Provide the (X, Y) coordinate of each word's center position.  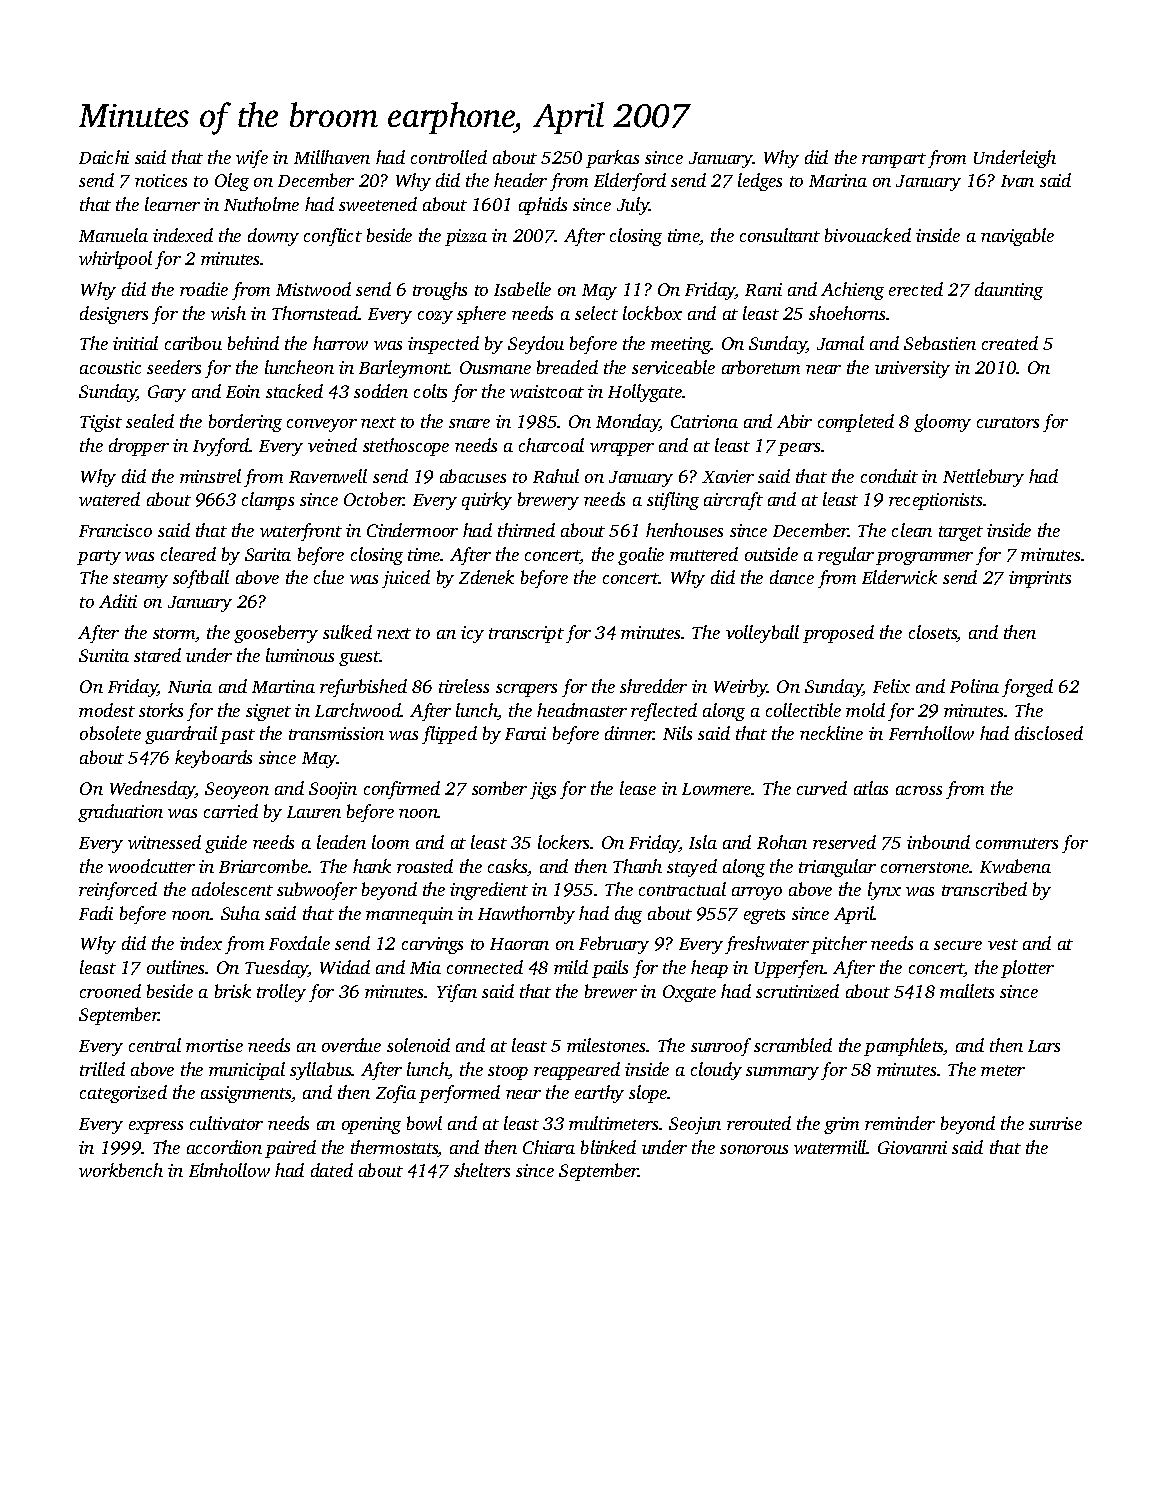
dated (332, 1170)
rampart (894, 160)
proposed (838, 634)
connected (485, 967)
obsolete (110, 733)
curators (1008, 422)
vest (1003, 944)
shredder (653, 686)
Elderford (630, 182)
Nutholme (261, 204)
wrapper (622, 449)
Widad (345, 967)
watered (109, 499)
